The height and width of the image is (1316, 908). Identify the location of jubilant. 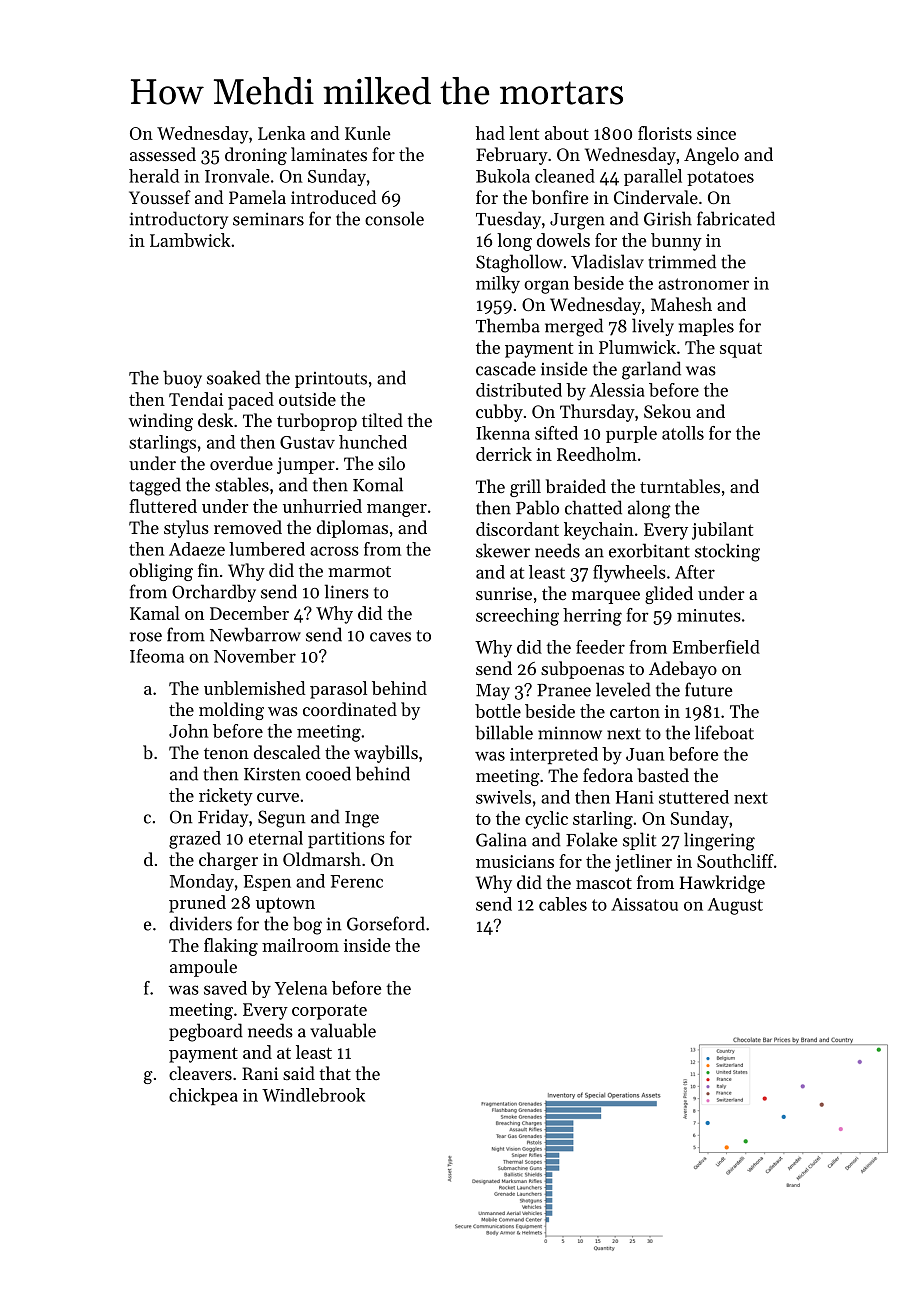
(722, 531).
